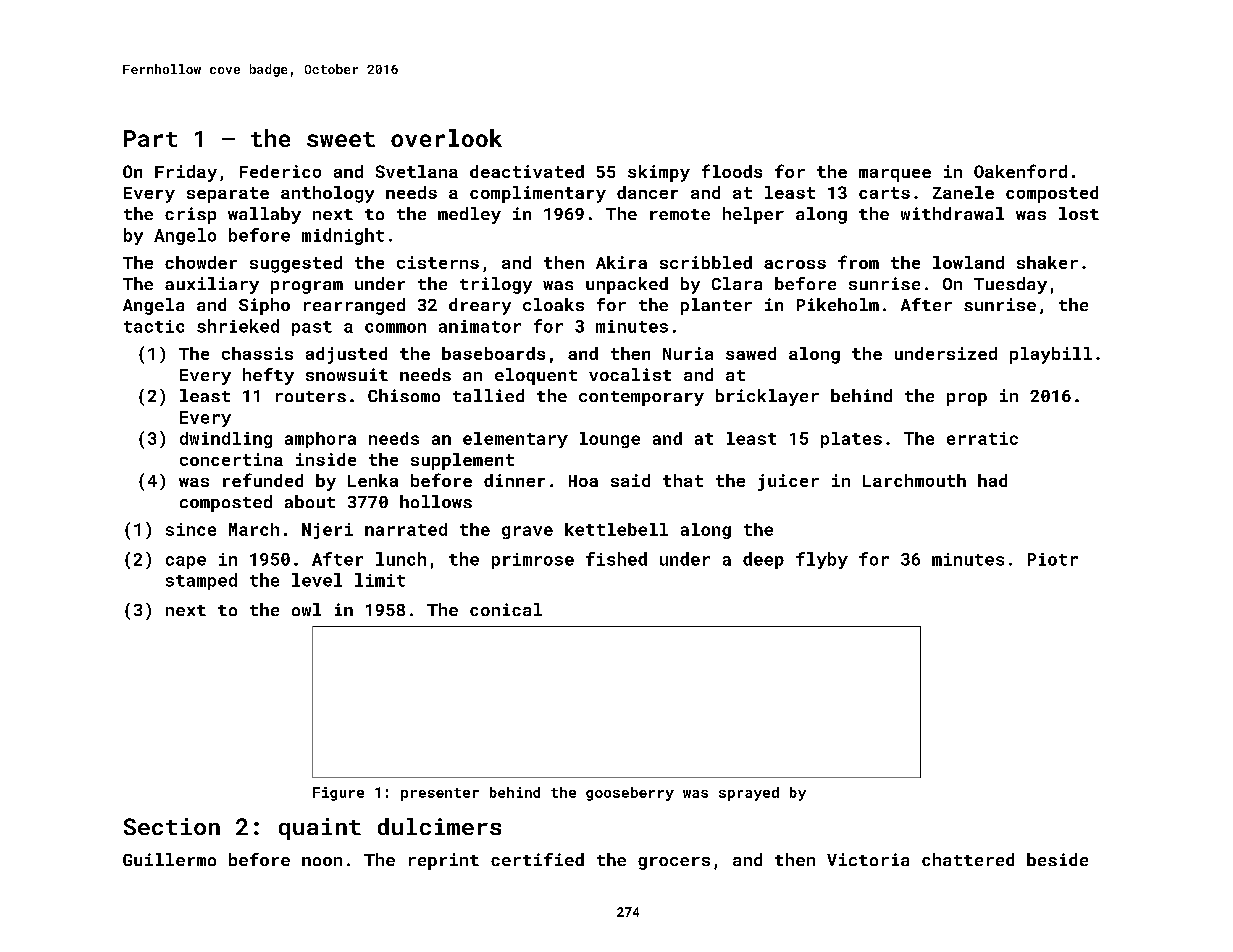 The height and width of the screenshot is (952, 1233). Describe the element at coordinates (895, 175) in the screenshot. I see `marquee` at that location.
